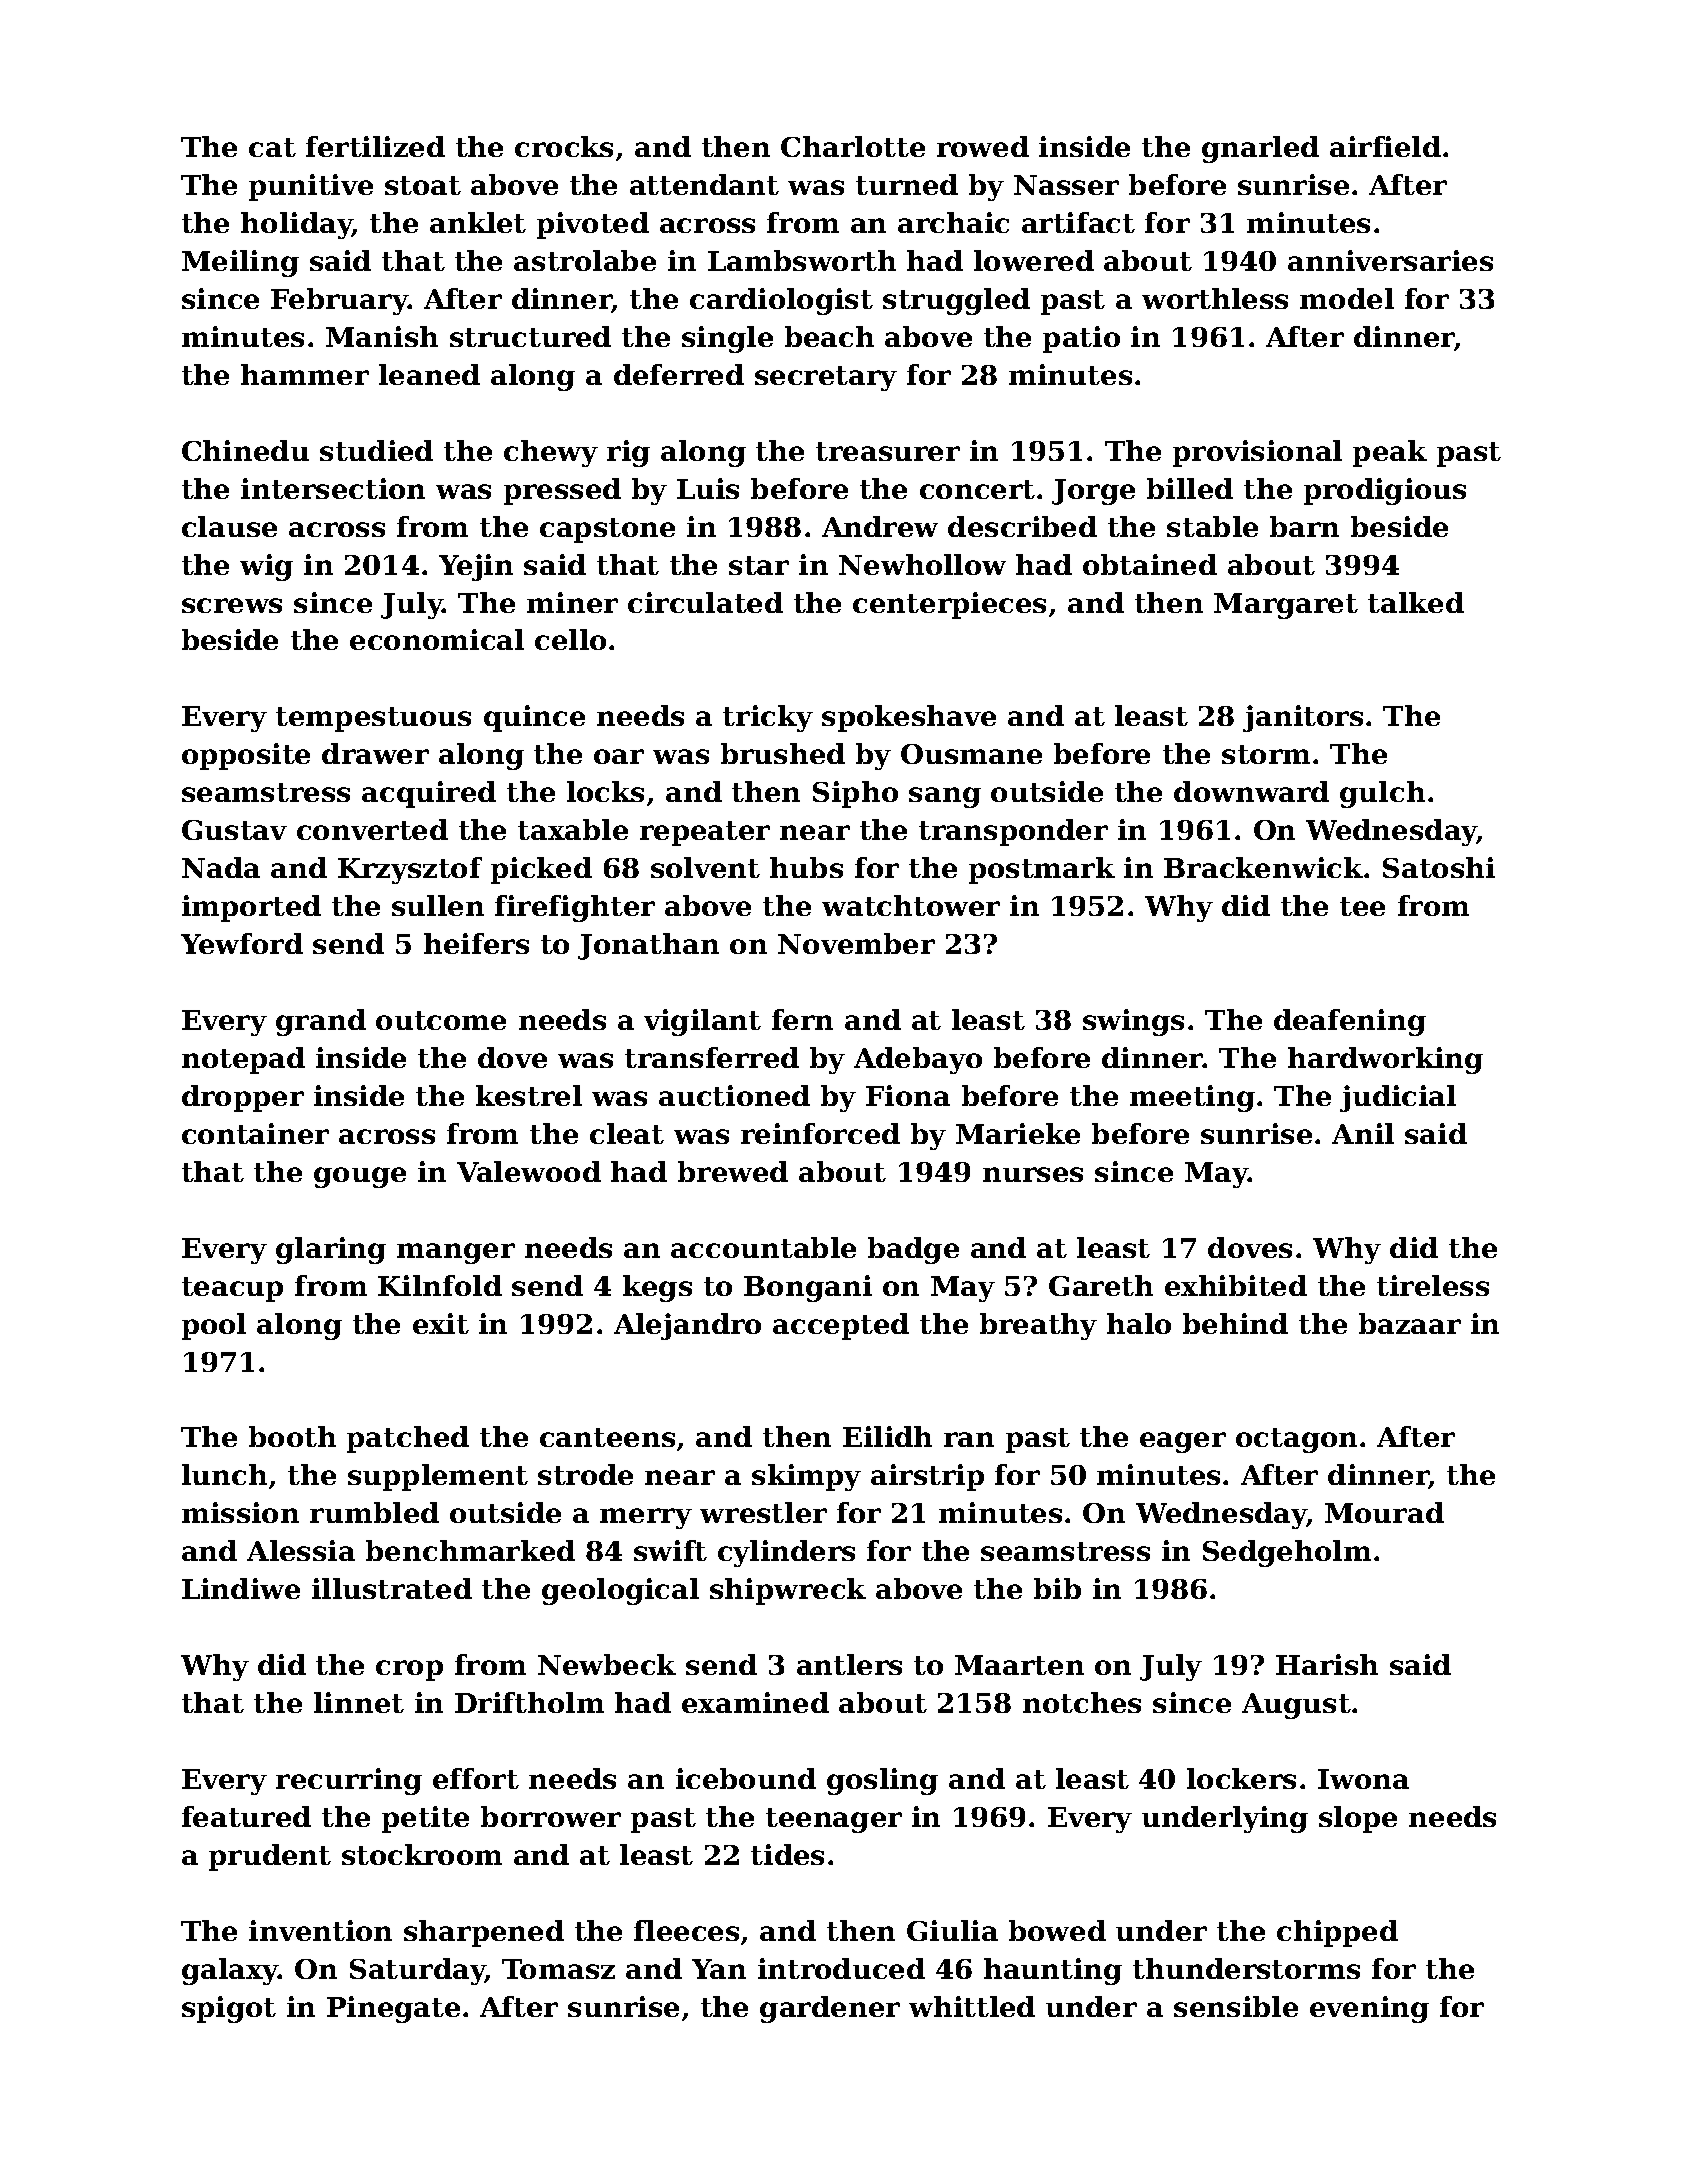  Describe the element at coordinates (375, 146) in the document. I see `fertilized` at that location.
